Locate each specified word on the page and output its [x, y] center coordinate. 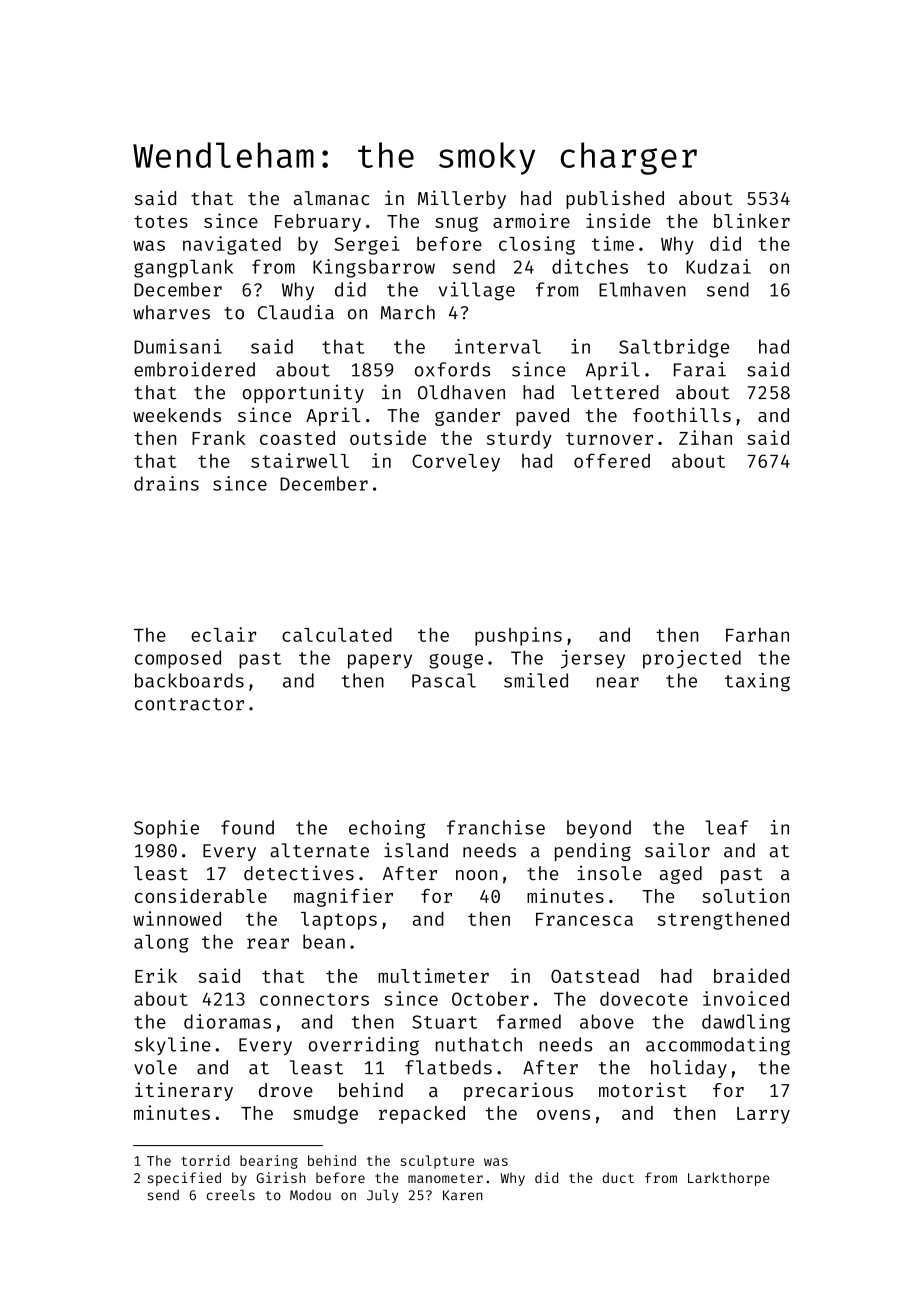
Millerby [462, 199]
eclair [223, 634]
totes [161, 221]
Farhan [757, 635]
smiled [536, 680]
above [607, 1021]
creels [231, 1195]
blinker [752, 220]
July [382, 1196]
